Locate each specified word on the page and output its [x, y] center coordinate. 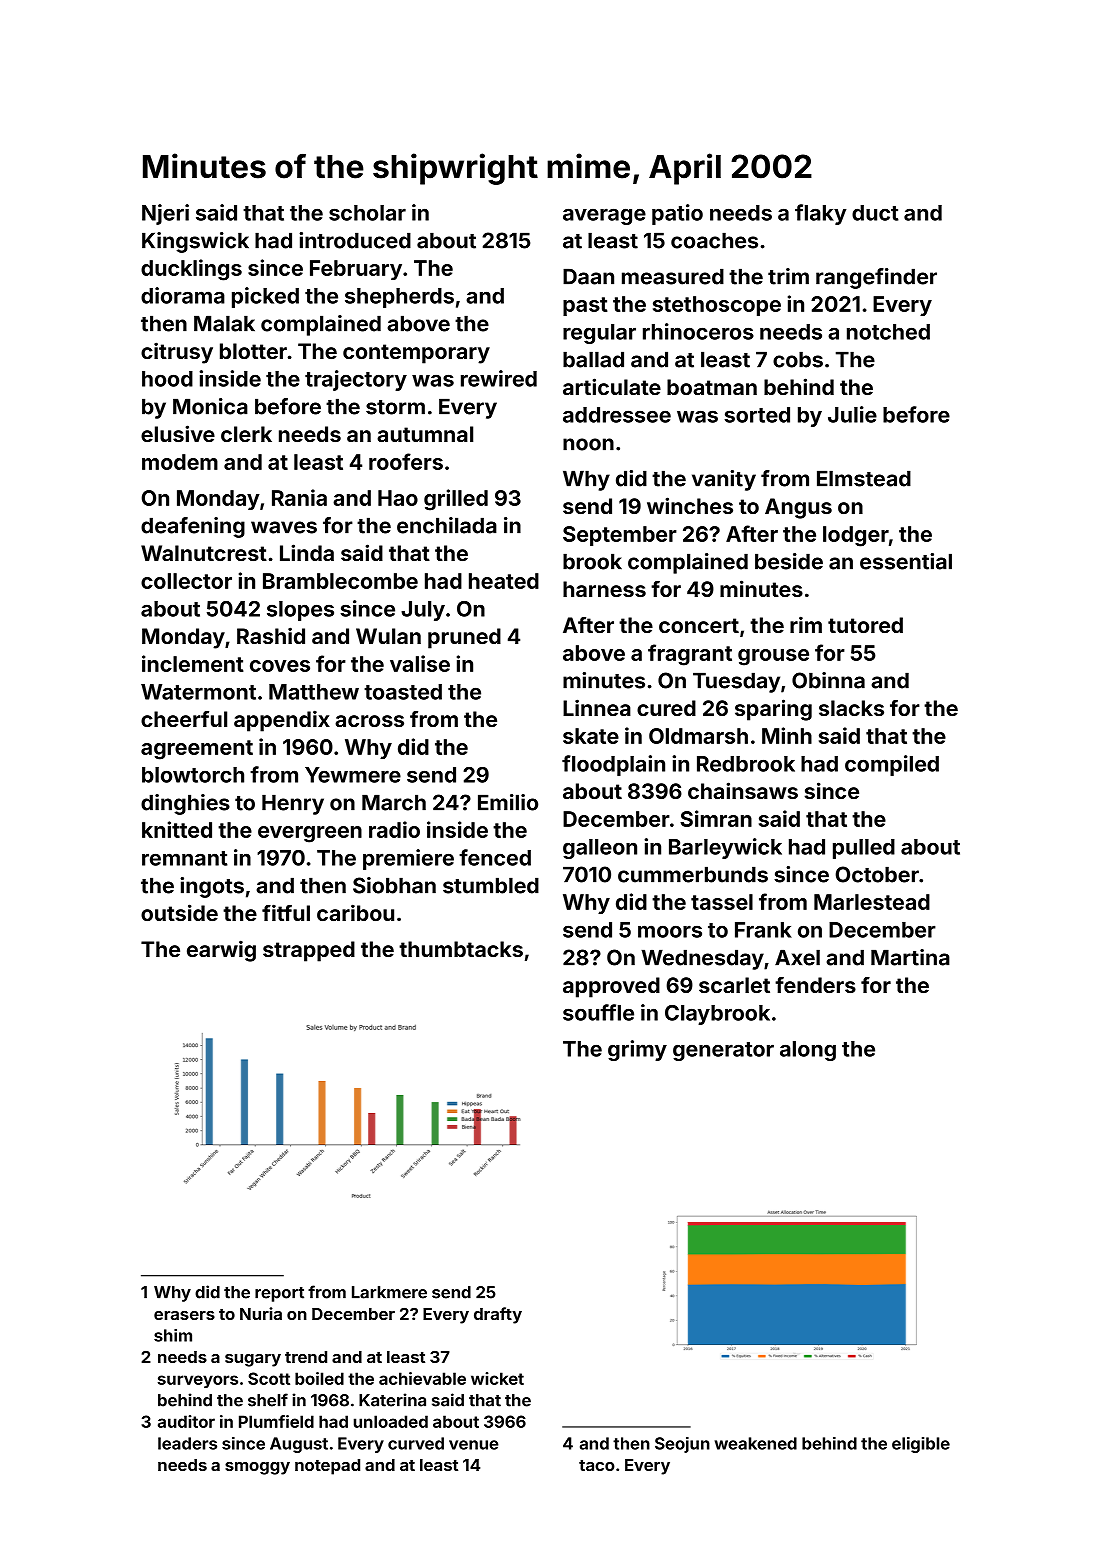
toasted [403, 692]
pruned [464, 638]
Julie [852, 414]
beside [789, 561]
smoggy [257, 1468]
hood [167, 379]
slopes [300, 611]
